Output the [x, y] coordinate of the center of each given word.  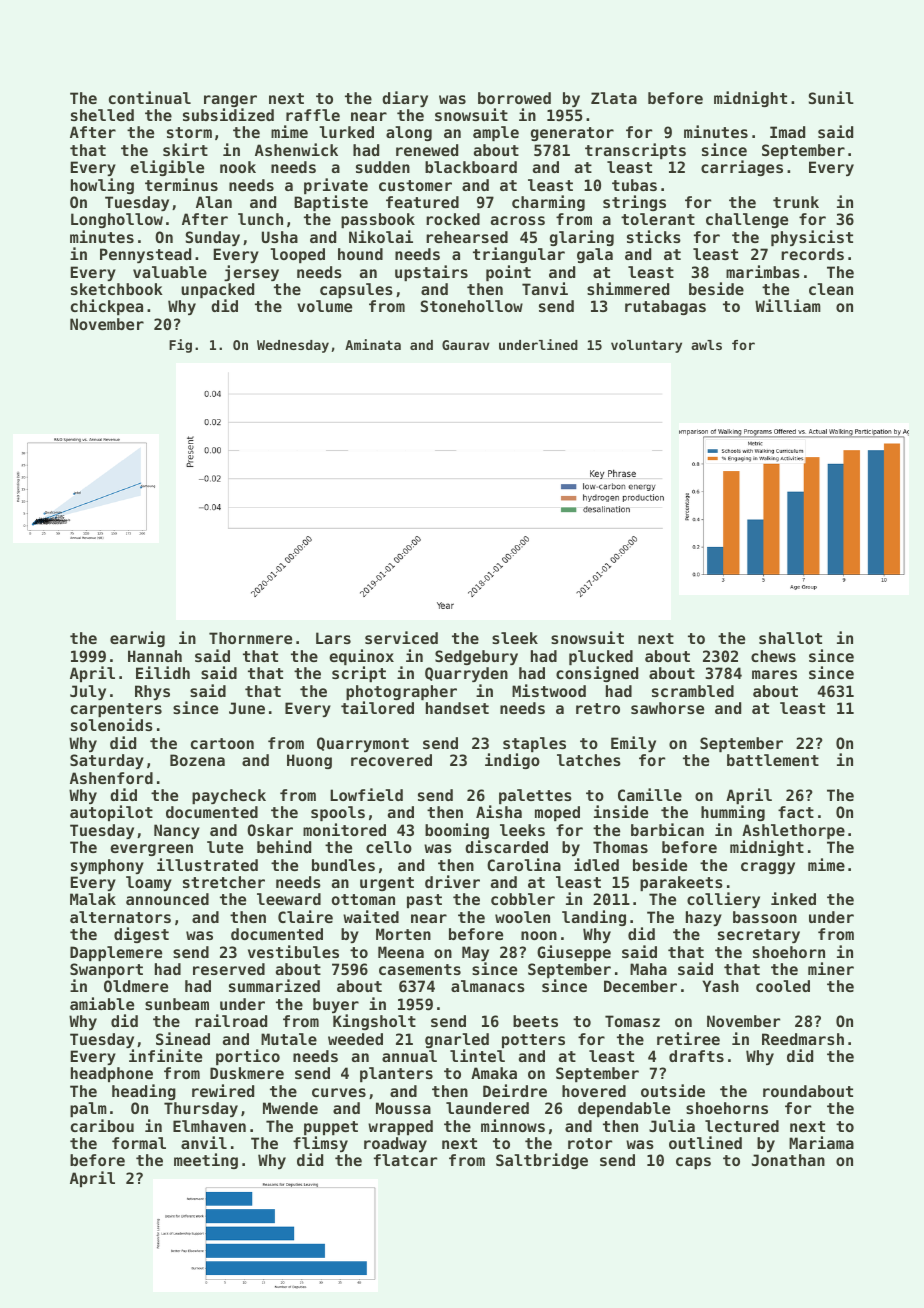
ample [496, 133]
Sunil [831, 97]
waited [371, 916]
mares [774, 674]
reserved [229, 969]
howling [102, 186]
